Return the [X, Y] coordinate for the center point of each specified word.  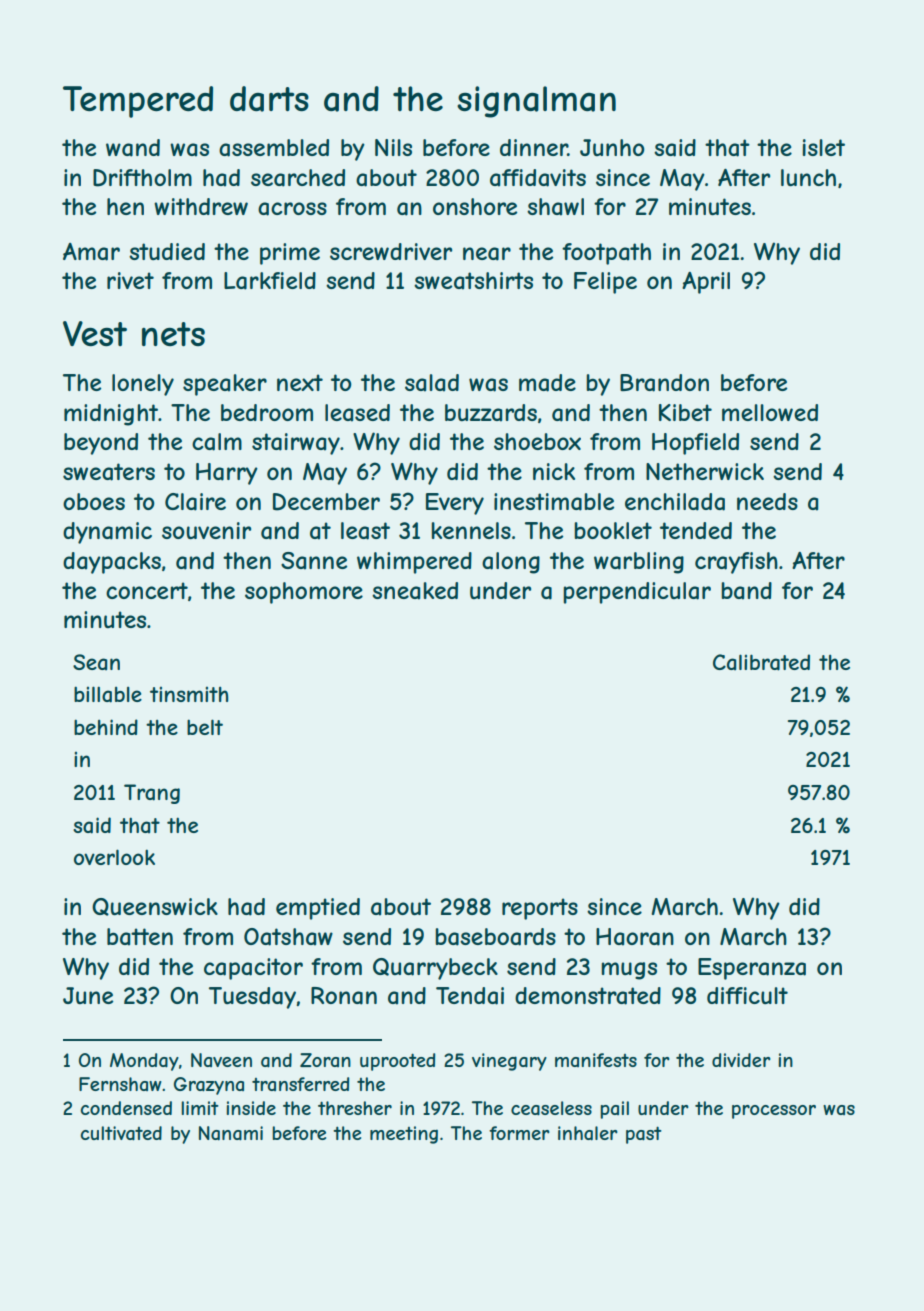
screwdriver [391, 251]
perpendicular [637, 593]
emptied [318, 909]
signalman [536, 102]
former [519, 1133]
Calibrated [761, 662]
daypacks [112, 563]
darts [269, 99]
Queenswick [155, 907]
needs [767, 501]
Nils [393, 147]
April [706, 283]
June [88, 995]
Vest [95, 333]
